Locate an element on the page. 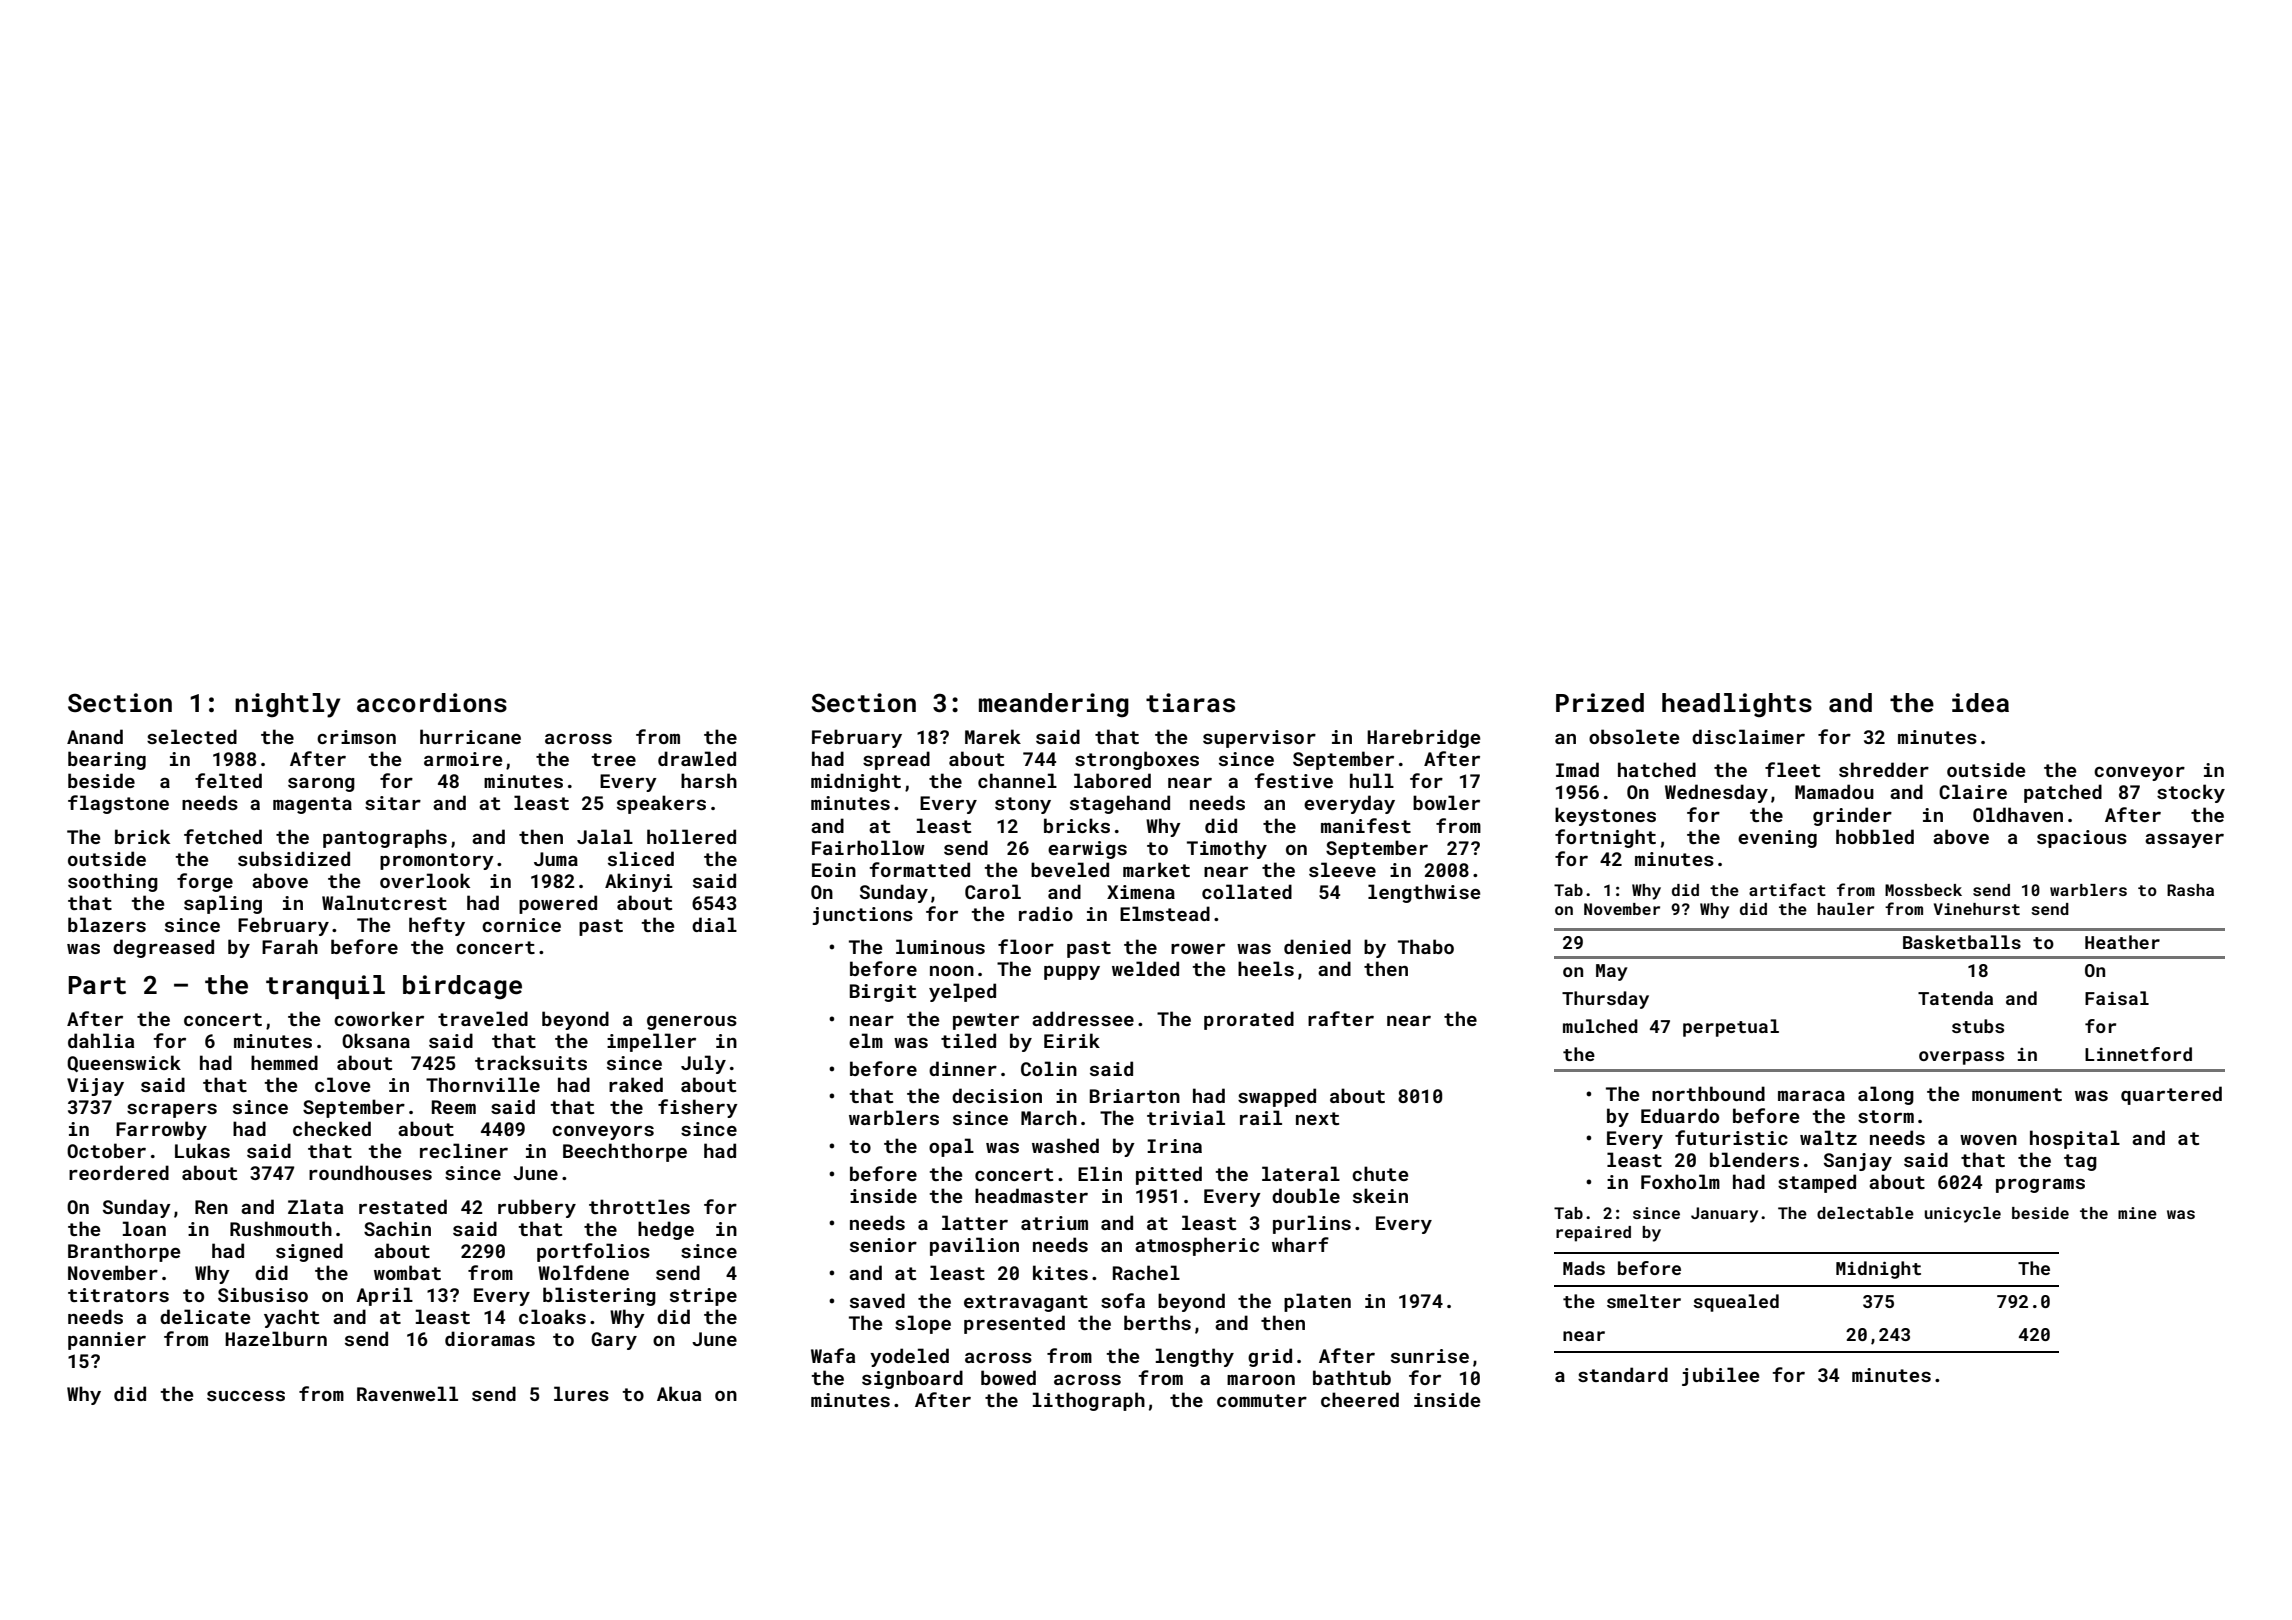 The height and width of the document is (1620, 2292). Rasha is located at coordinates (2190, 890).
